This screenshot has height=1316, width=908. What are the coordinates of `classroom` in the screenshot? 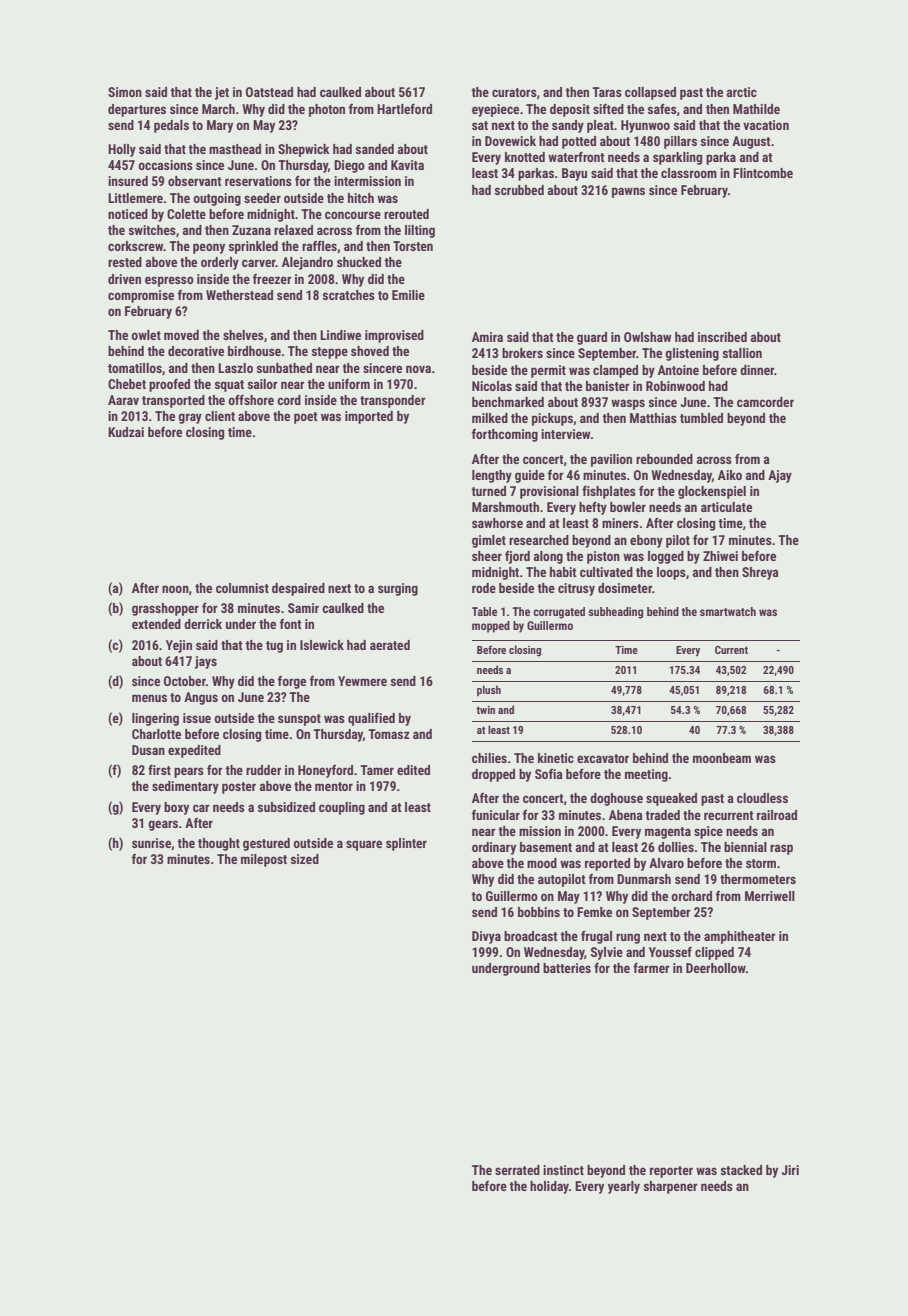 It's located at (689, 173).
